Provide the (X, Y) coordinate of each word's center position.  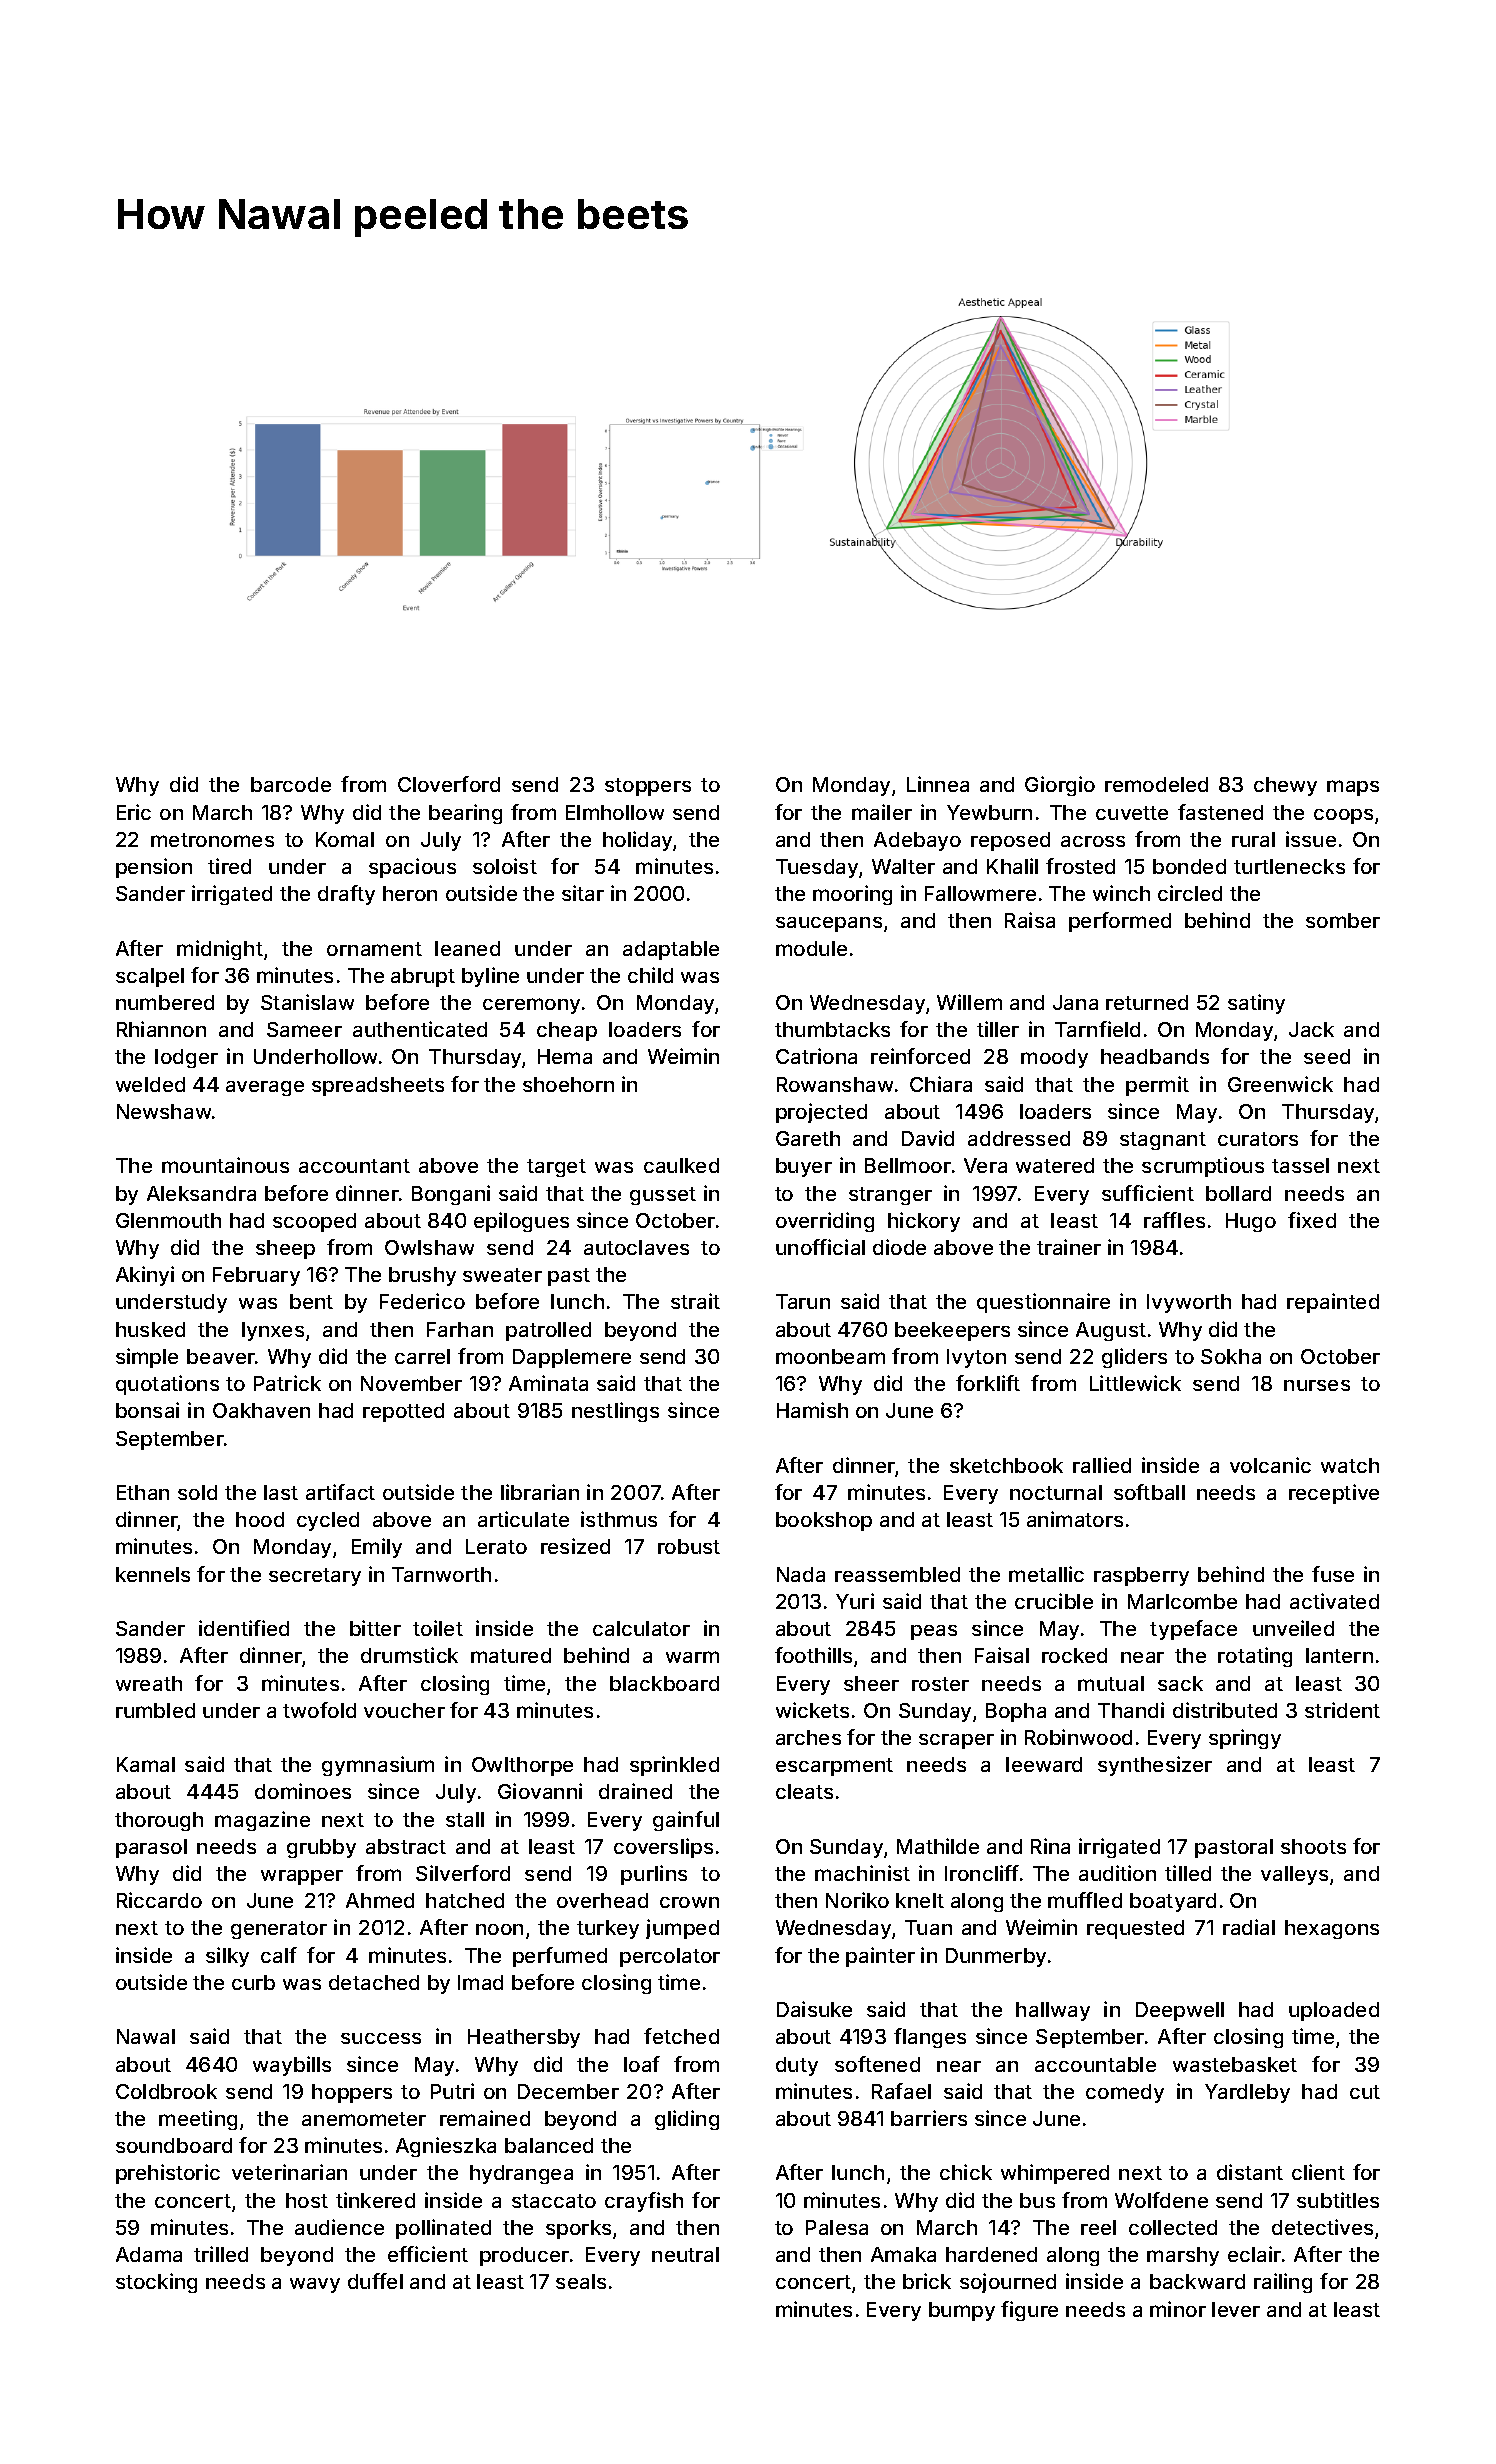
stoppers (648, 787)
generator (279, 1930)
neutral (685, 2254)
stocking (156, 2283)
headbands (1155, 1056)
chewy (1285, 786)
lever (1236, 2309)
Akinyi (145, 1276)
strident (1342, 1710)
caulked (681, 1165)
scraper (956, 1741)
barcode (291, 784)
